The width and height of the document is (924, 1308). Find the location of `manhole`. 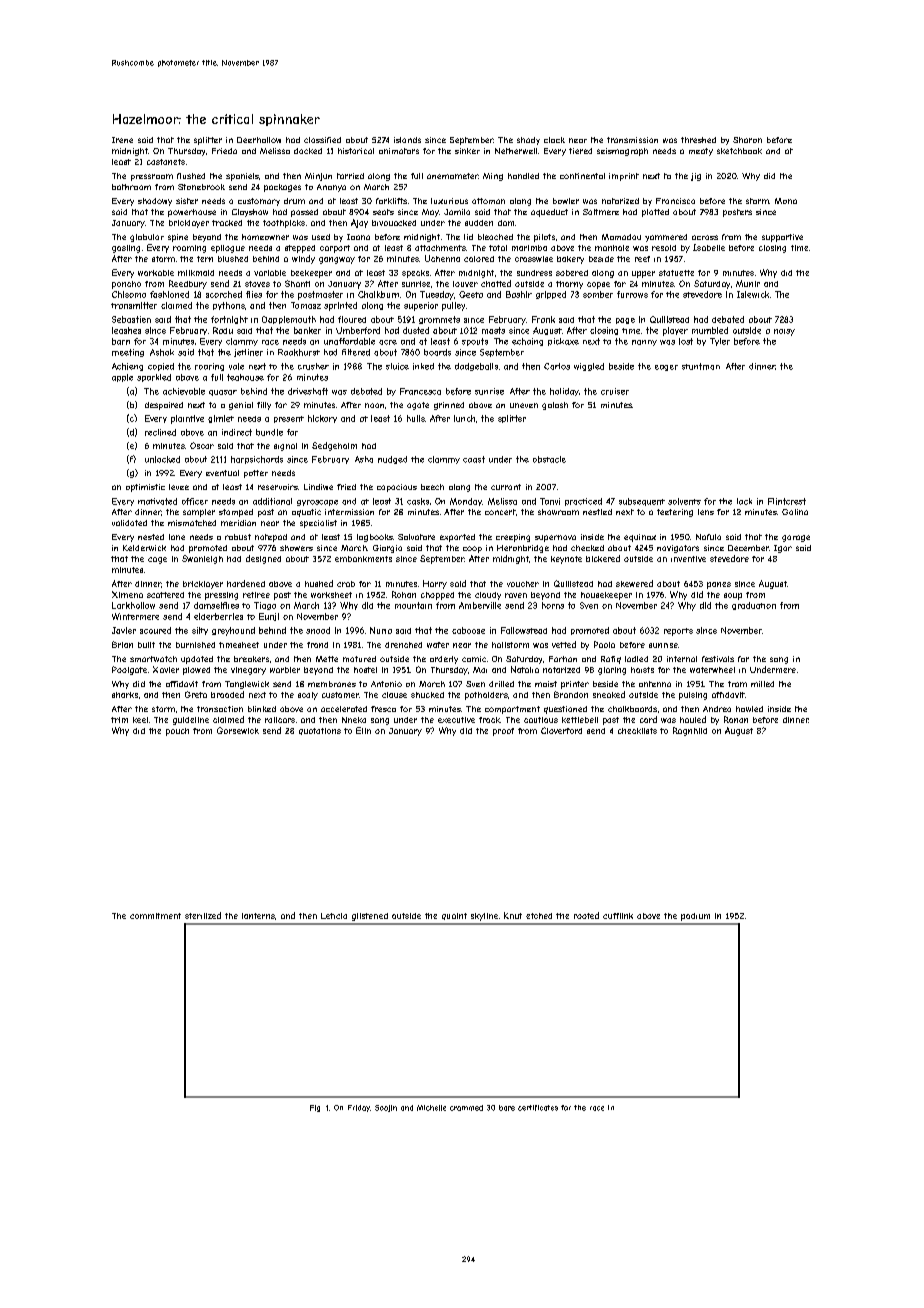

manhole is located at coordinates (612, 248).
